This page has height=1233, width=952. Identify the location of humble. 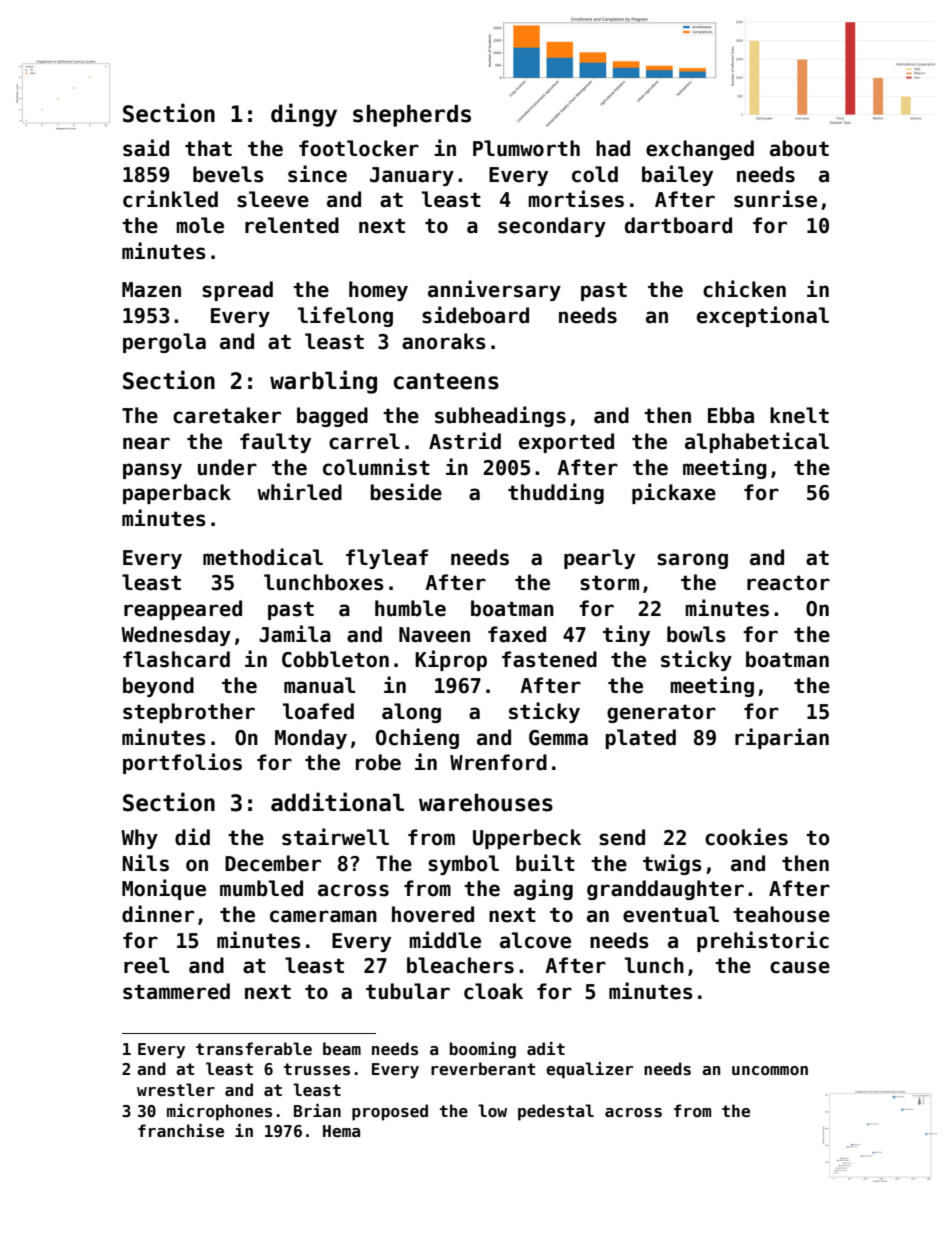
(410, 608).
